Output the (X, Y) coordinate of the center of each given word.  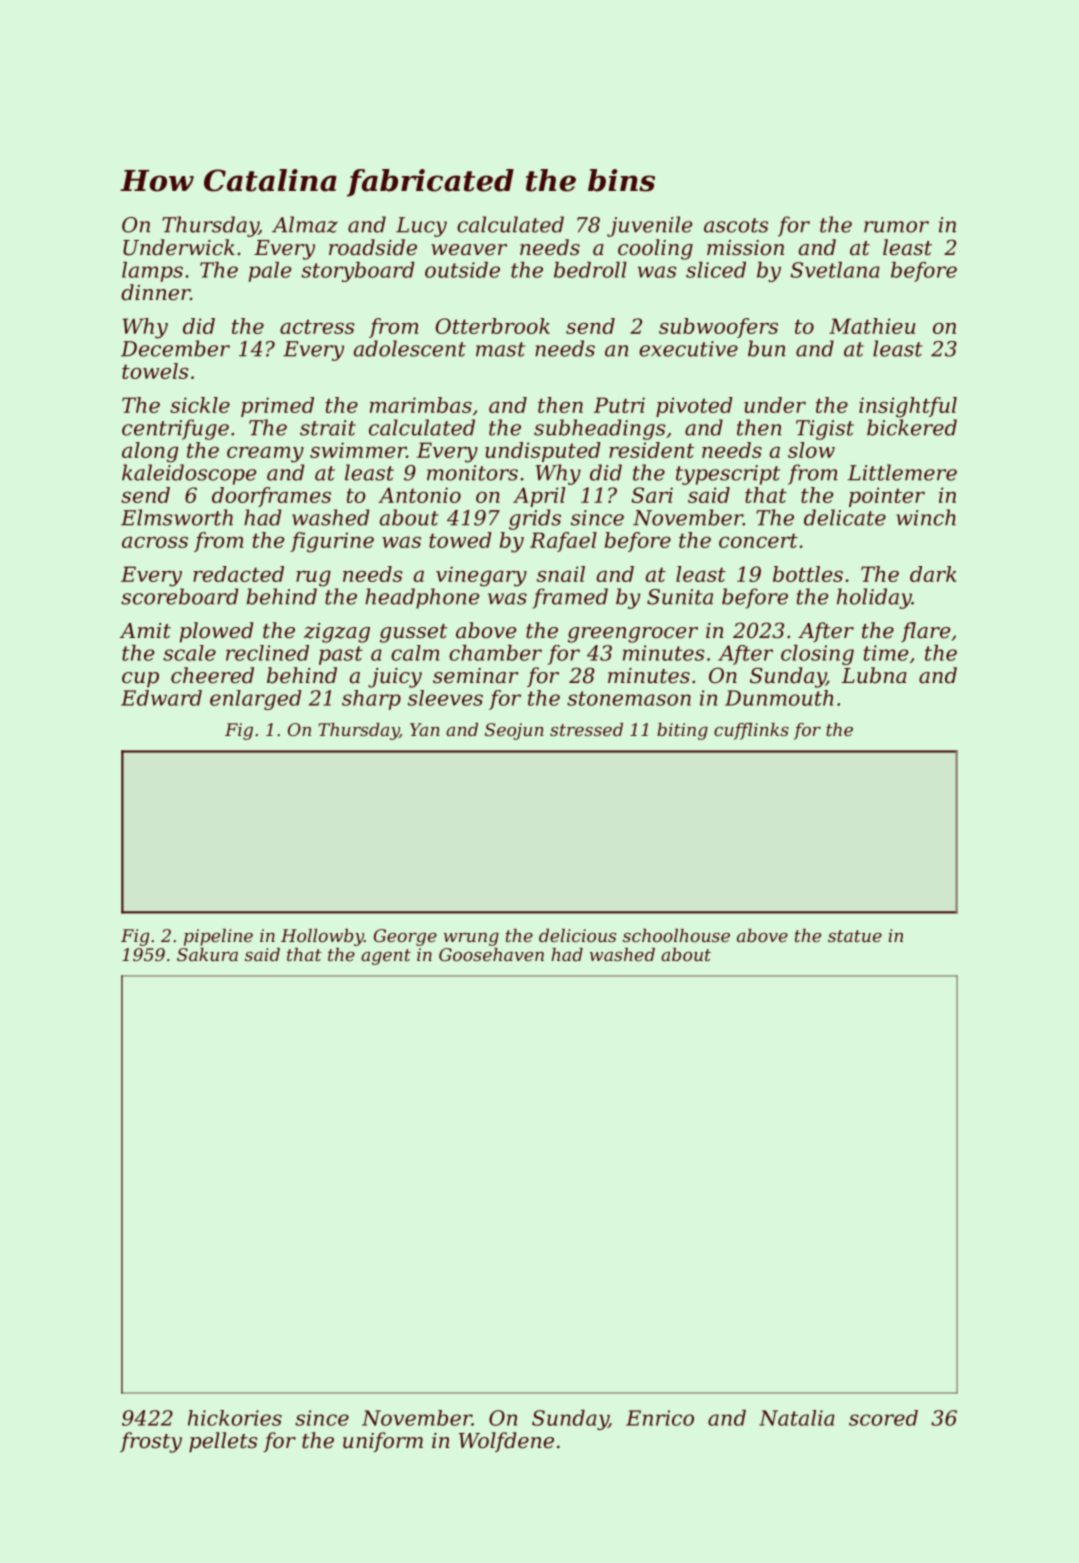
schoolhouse (676, 935)
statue (855, 936)
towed (460, 540)
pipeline (218, 937)
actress (317, 326)
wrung (471, 939)
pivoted (694, 407)
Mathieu (872, 326)
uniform (383, 1442)
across (155, 542)
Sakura (207, 954)
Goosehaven (491, 954)
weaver (469, 250)
